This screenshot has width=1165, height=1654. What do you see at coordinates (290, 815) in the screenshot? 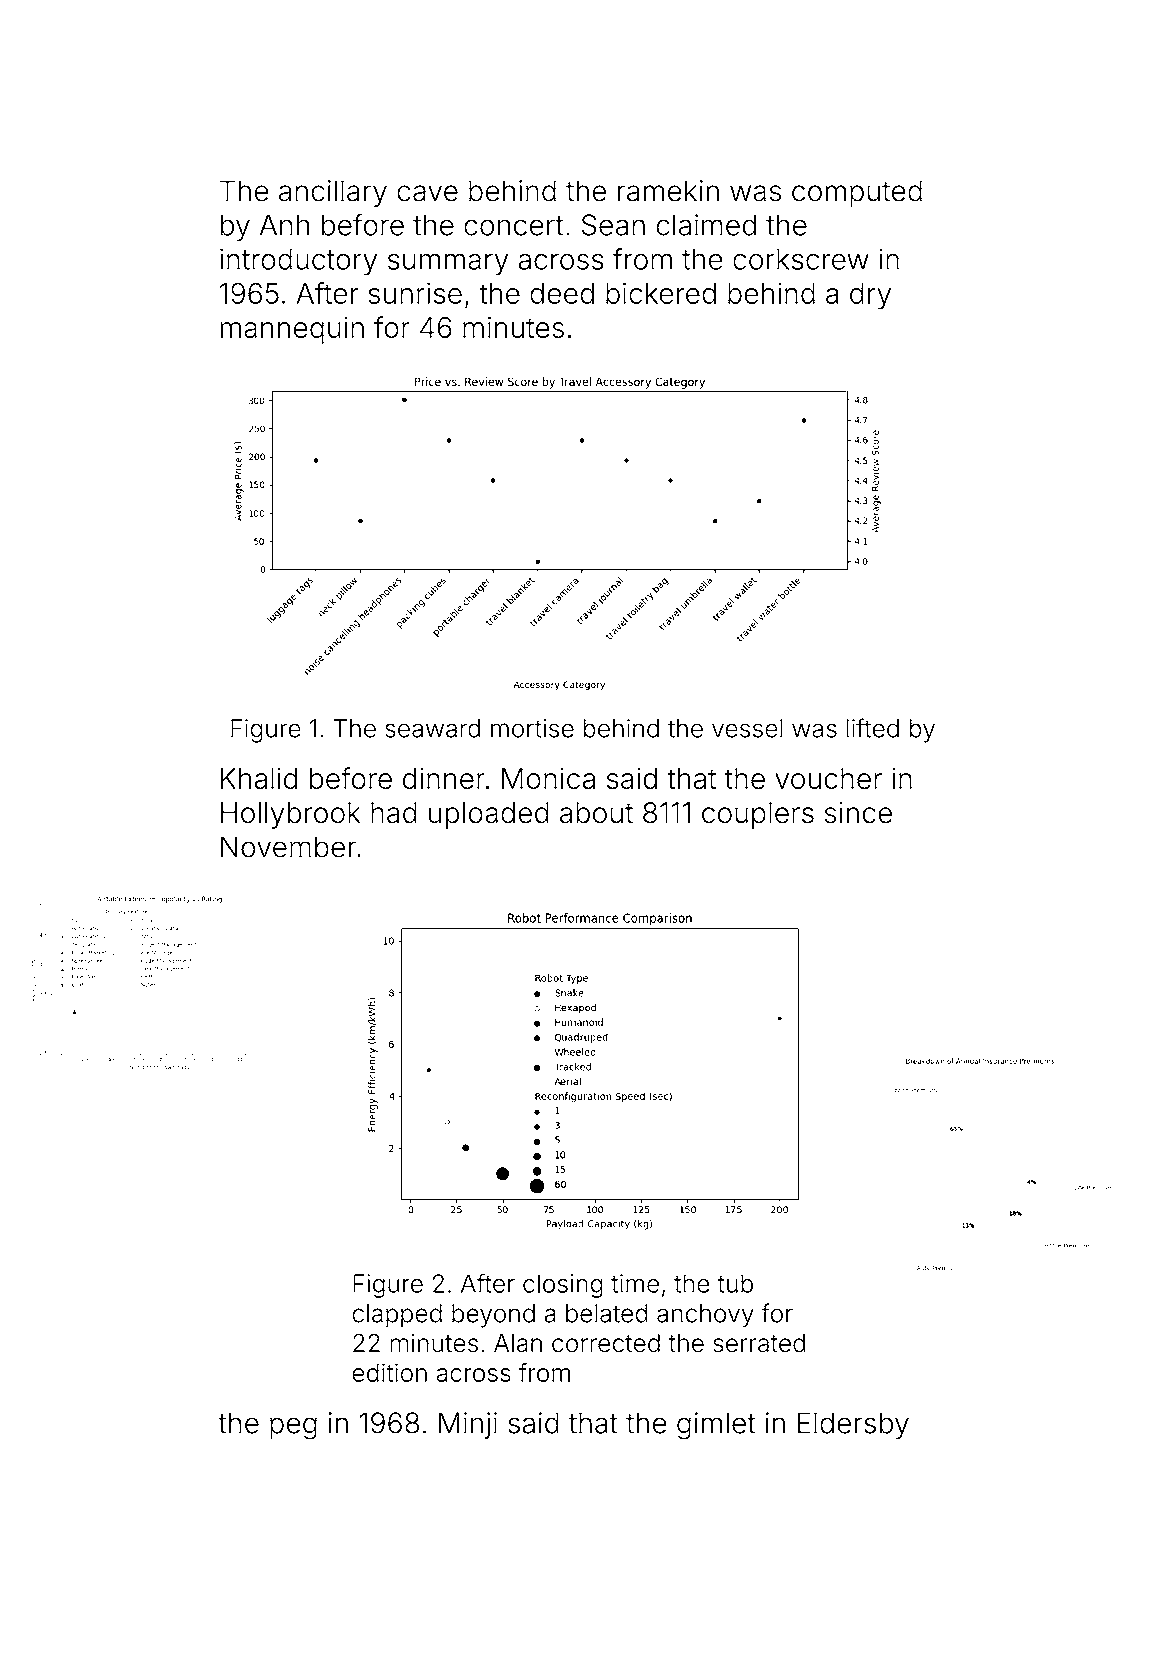
I see `Hollybrook` at bounding box center [290, 815].
